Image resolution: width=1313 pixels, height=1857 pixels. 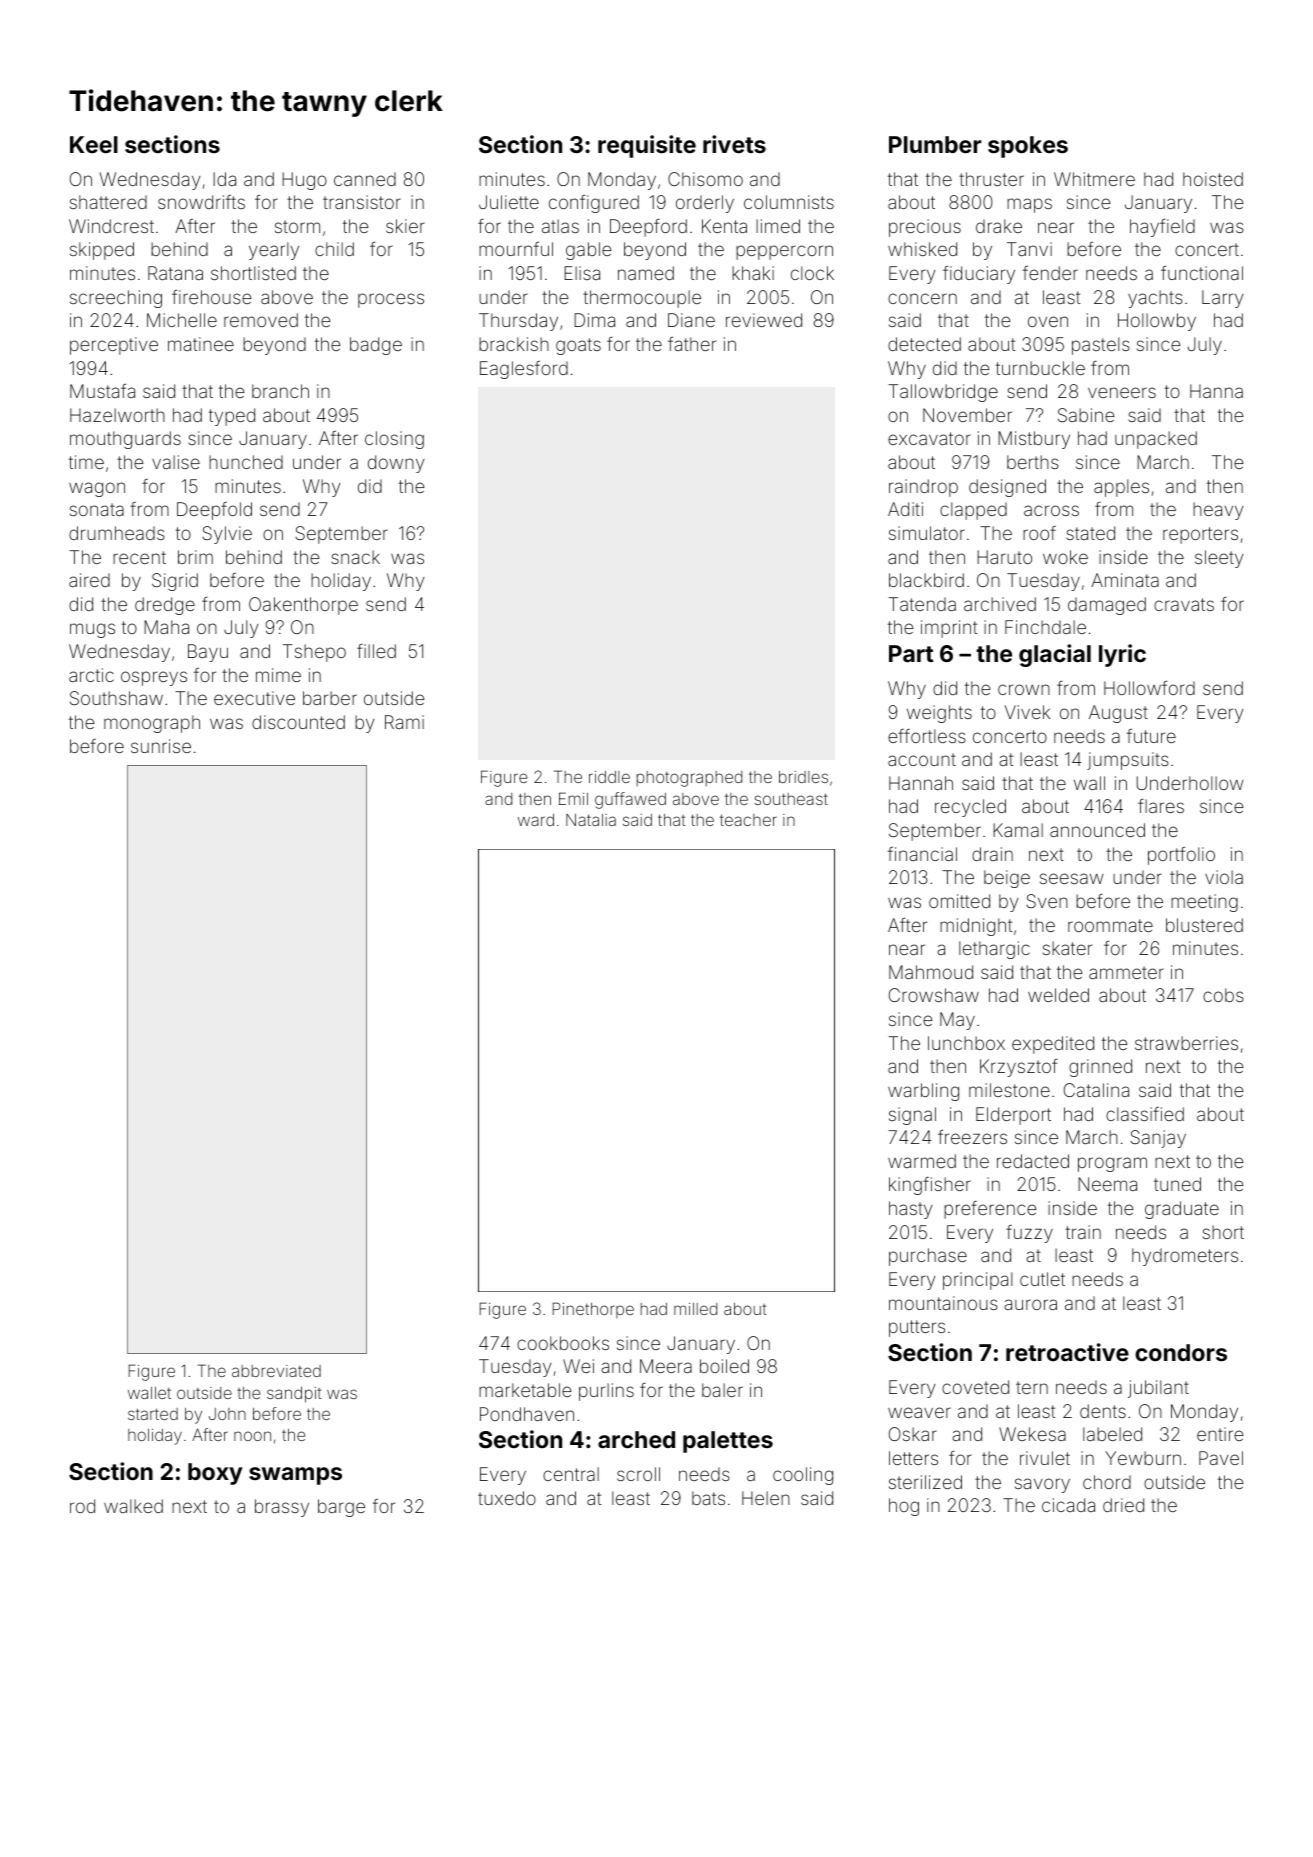 What do you see at coordinates (507, 1498) in the page?
I see `tuxedo` at bounding box center [507, 1498].
